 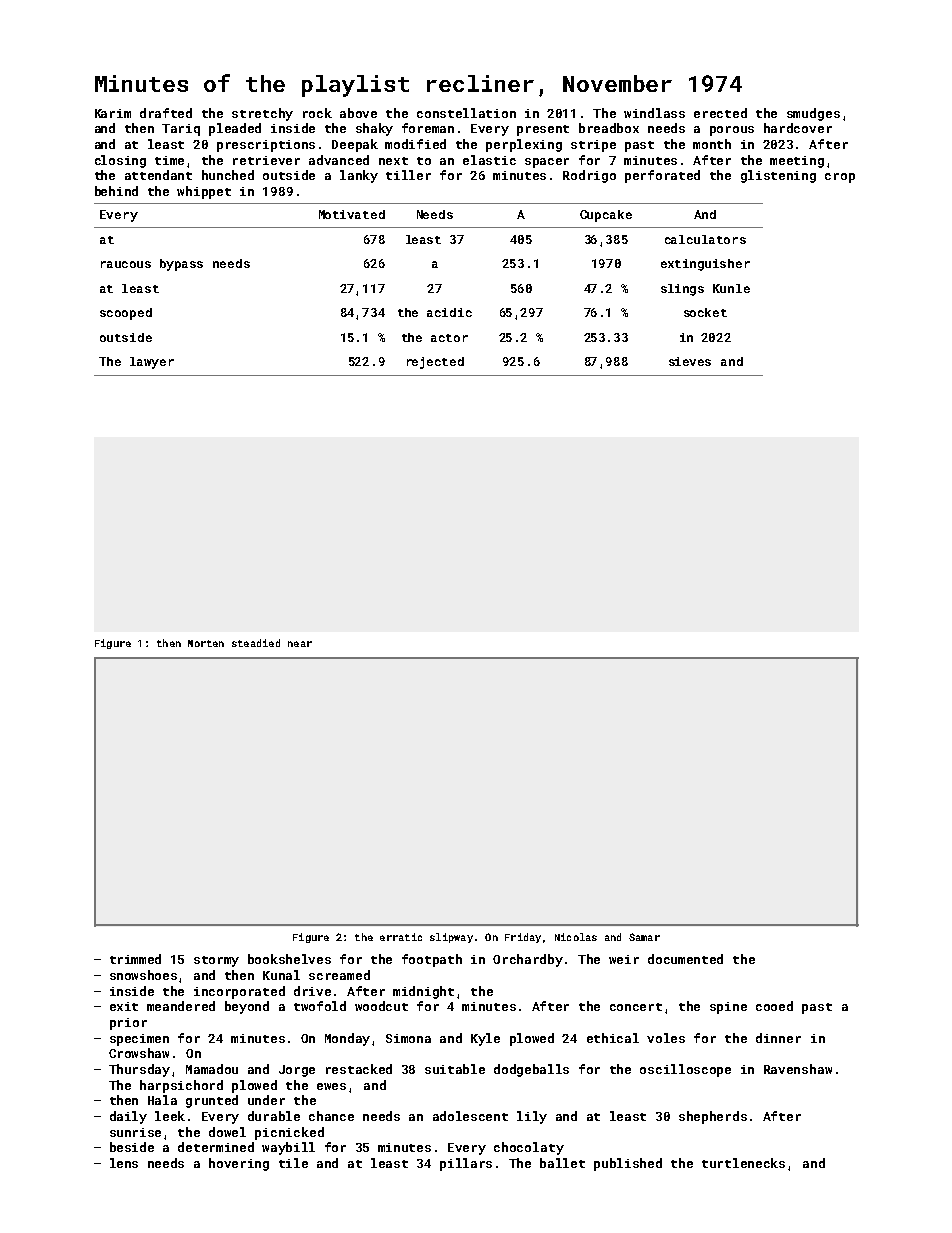 I want to click on exit, so click(x=124, y=1006).
